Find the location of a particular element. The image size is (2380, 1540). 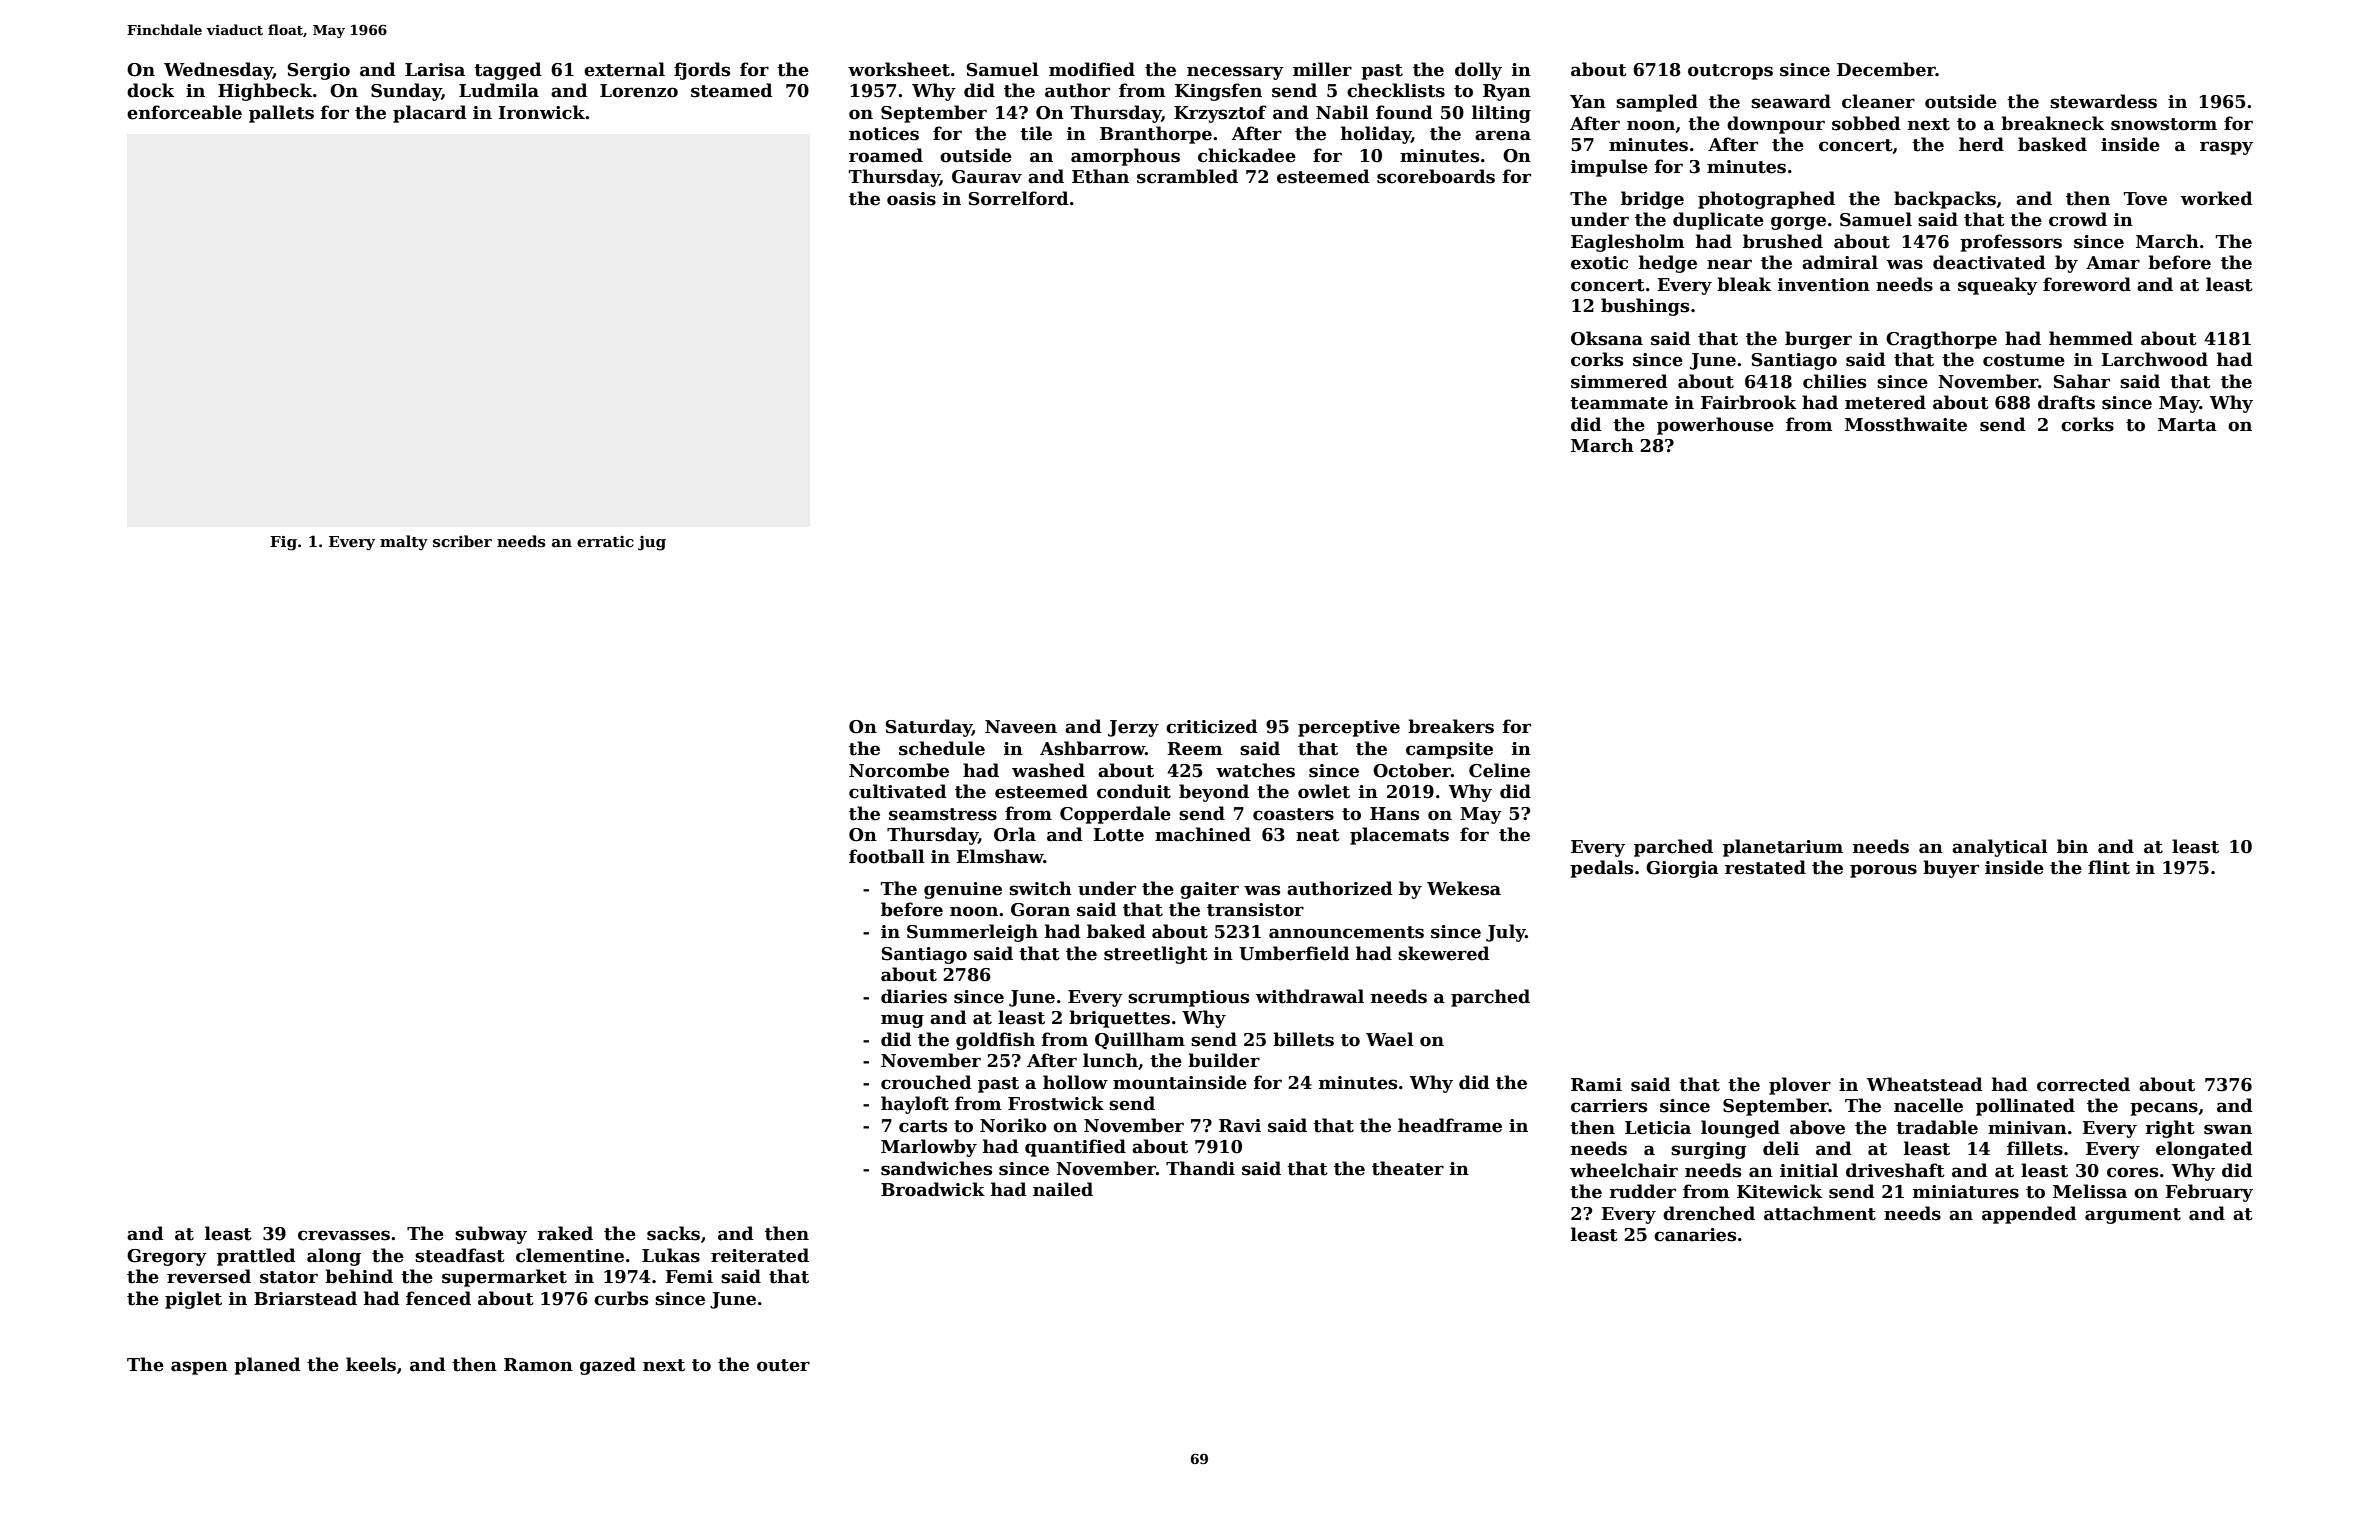

Fig is located at coordinates (283, 543).
